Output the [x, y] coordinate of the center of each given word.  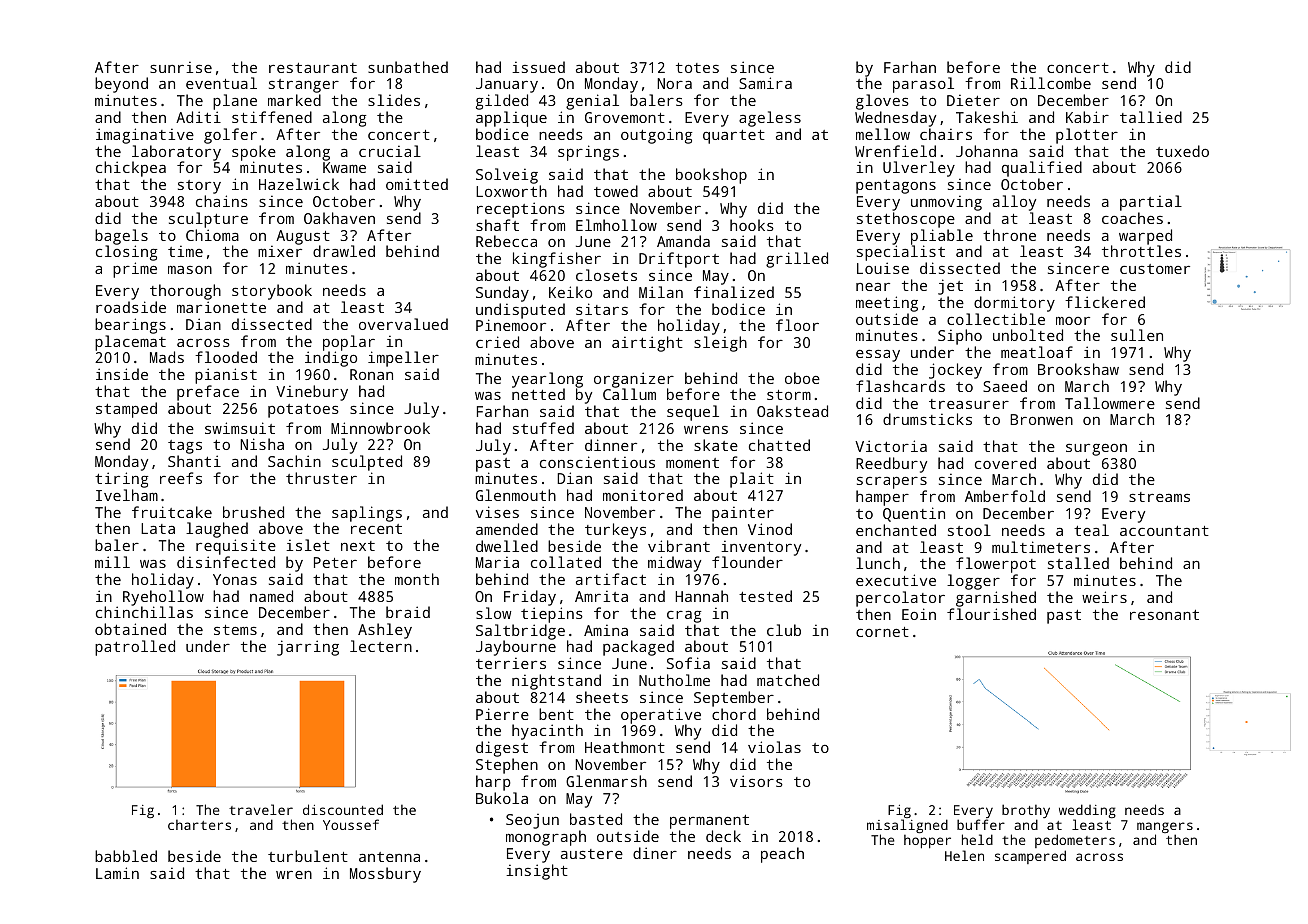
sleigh [720, 344]
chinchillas [144, 612]
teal [1091, 530]
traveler [261, 809]
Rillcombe [1051, 83]
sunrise [181, 67]
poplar [349, 343]
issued [538, 67]
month [417, 579]
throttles [1141, 251]
